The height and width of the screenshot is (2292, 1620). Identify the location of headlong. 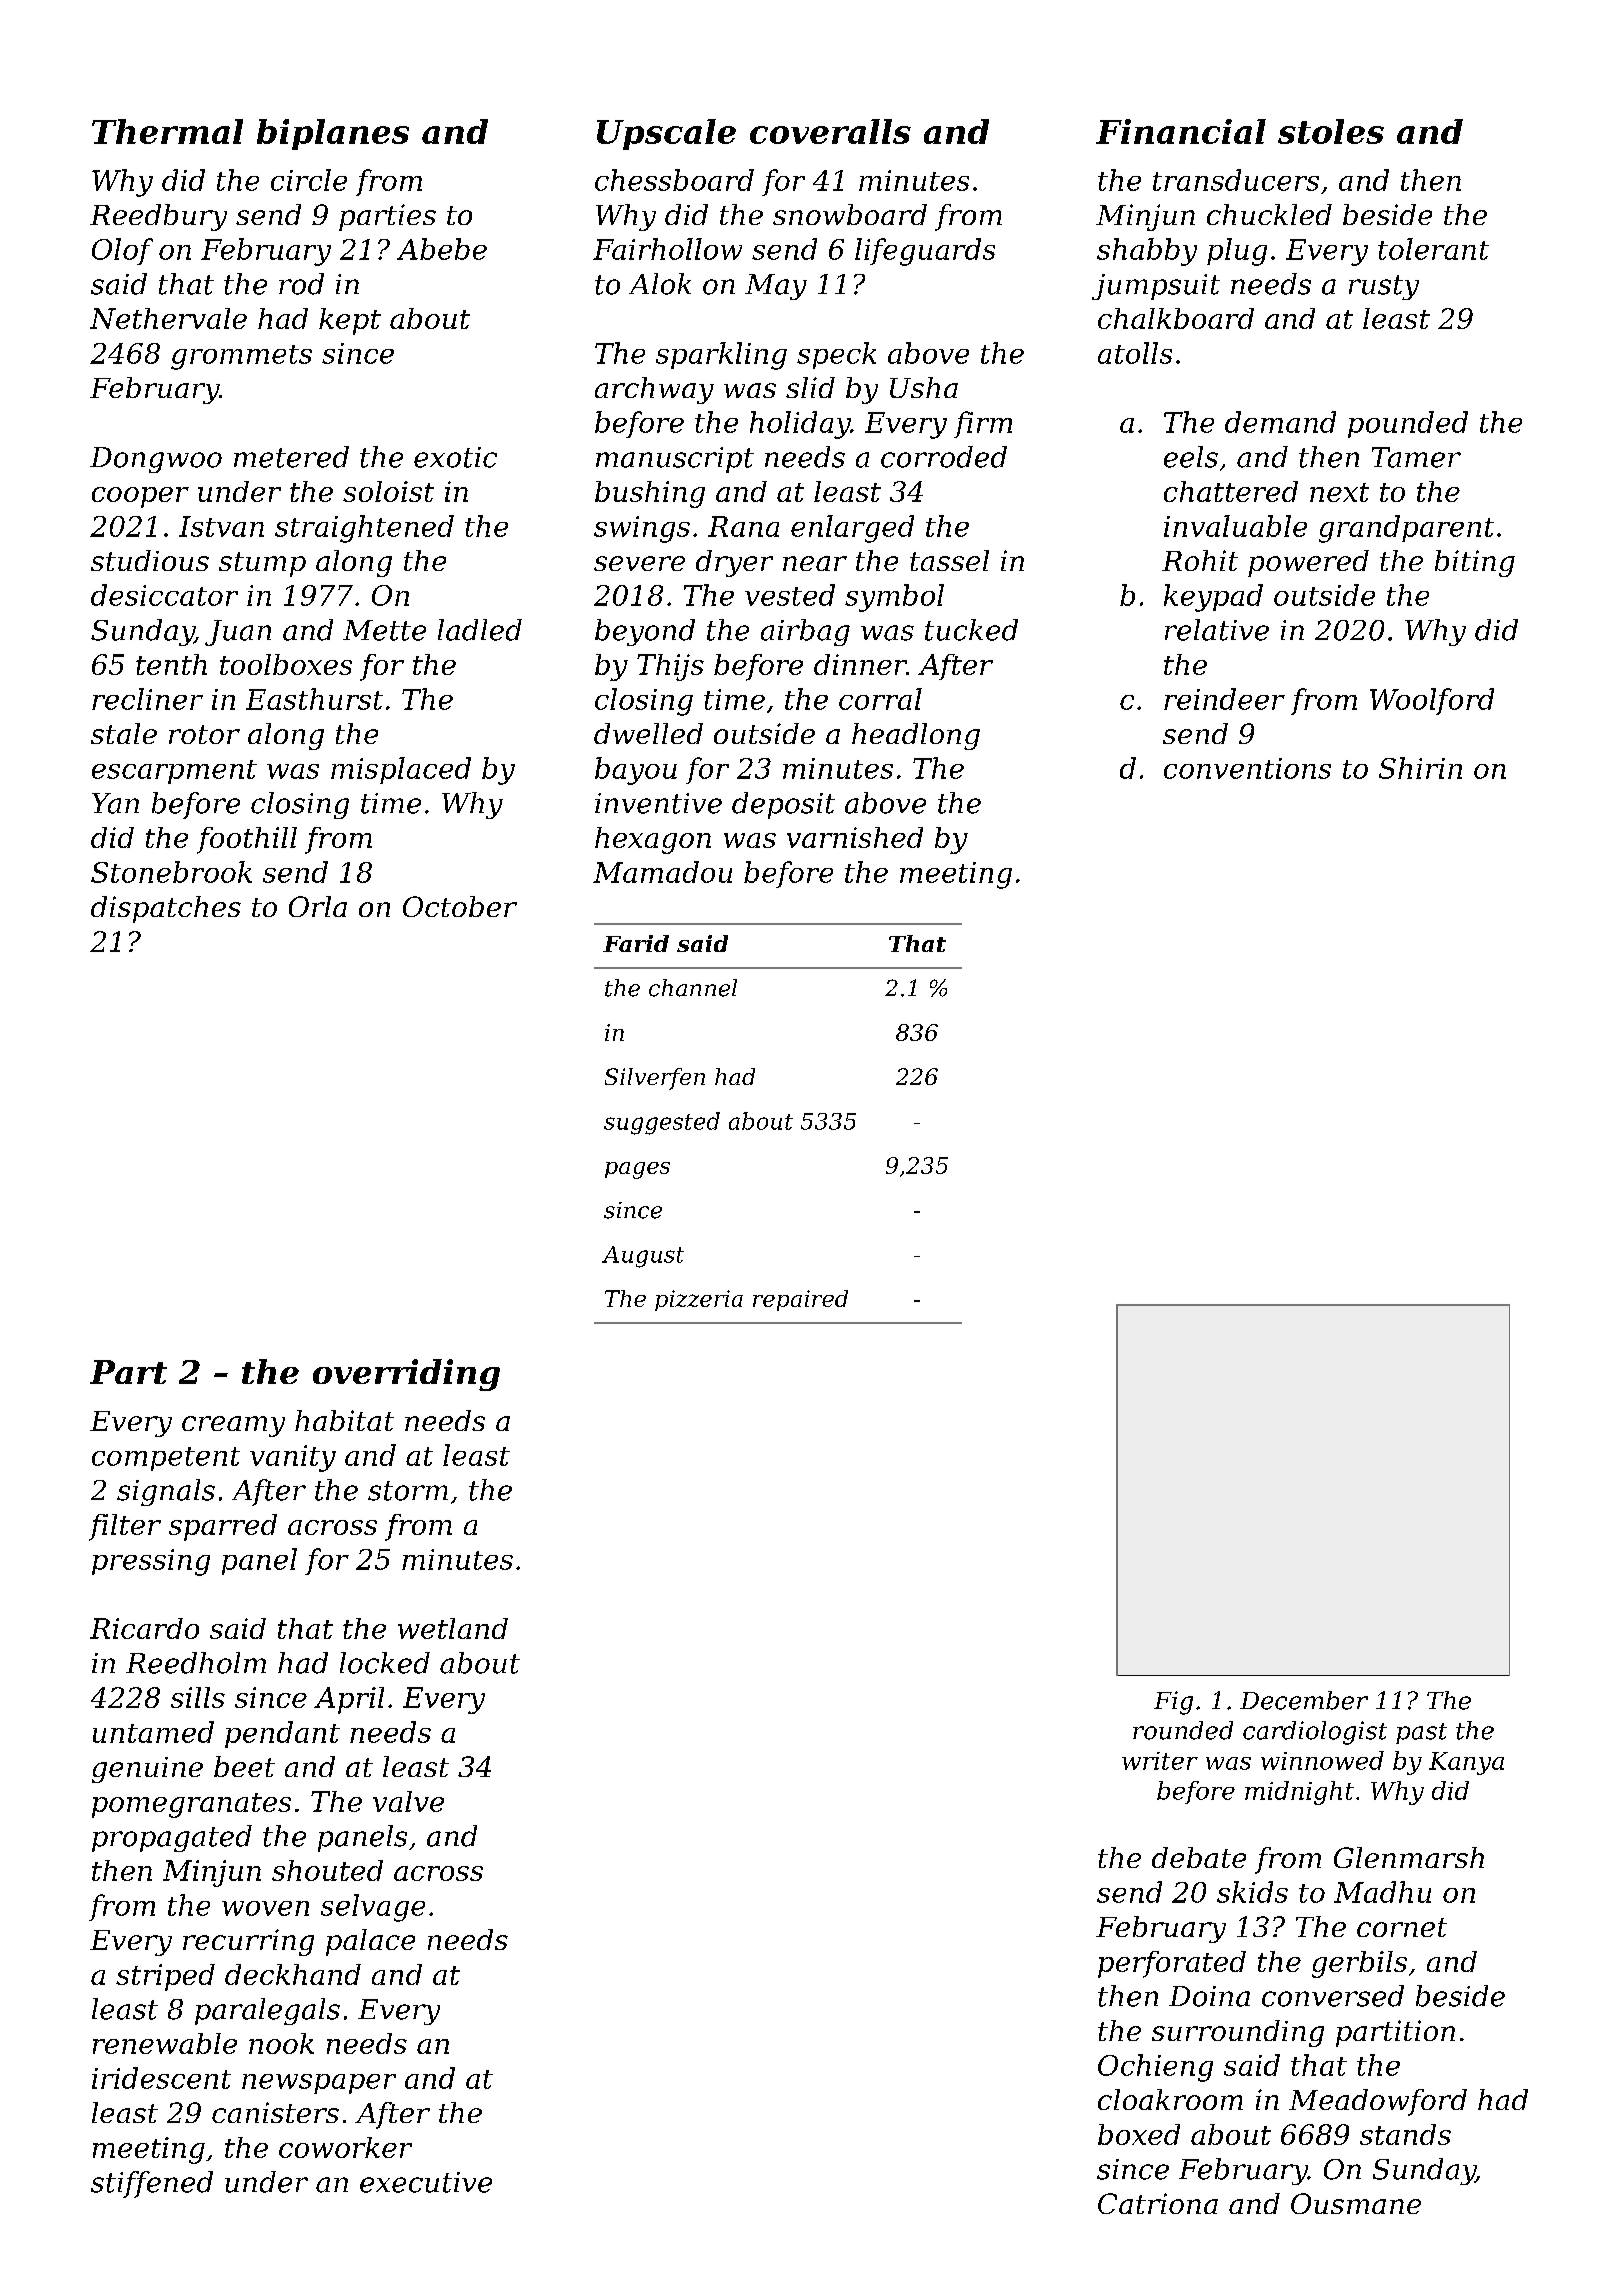
(916, 736).
